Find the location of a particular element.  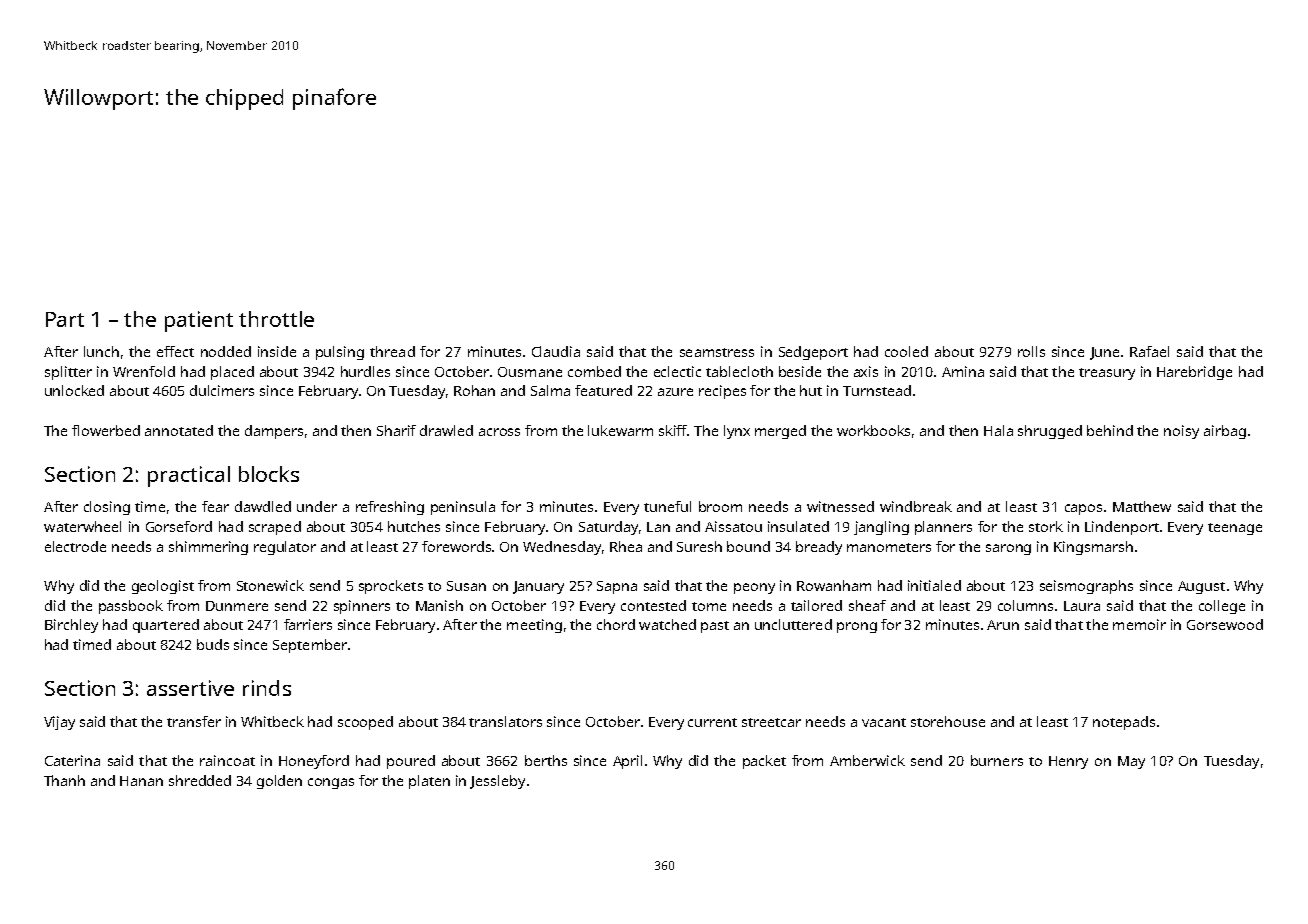

Hanan is located at coordinates (141, 781).
